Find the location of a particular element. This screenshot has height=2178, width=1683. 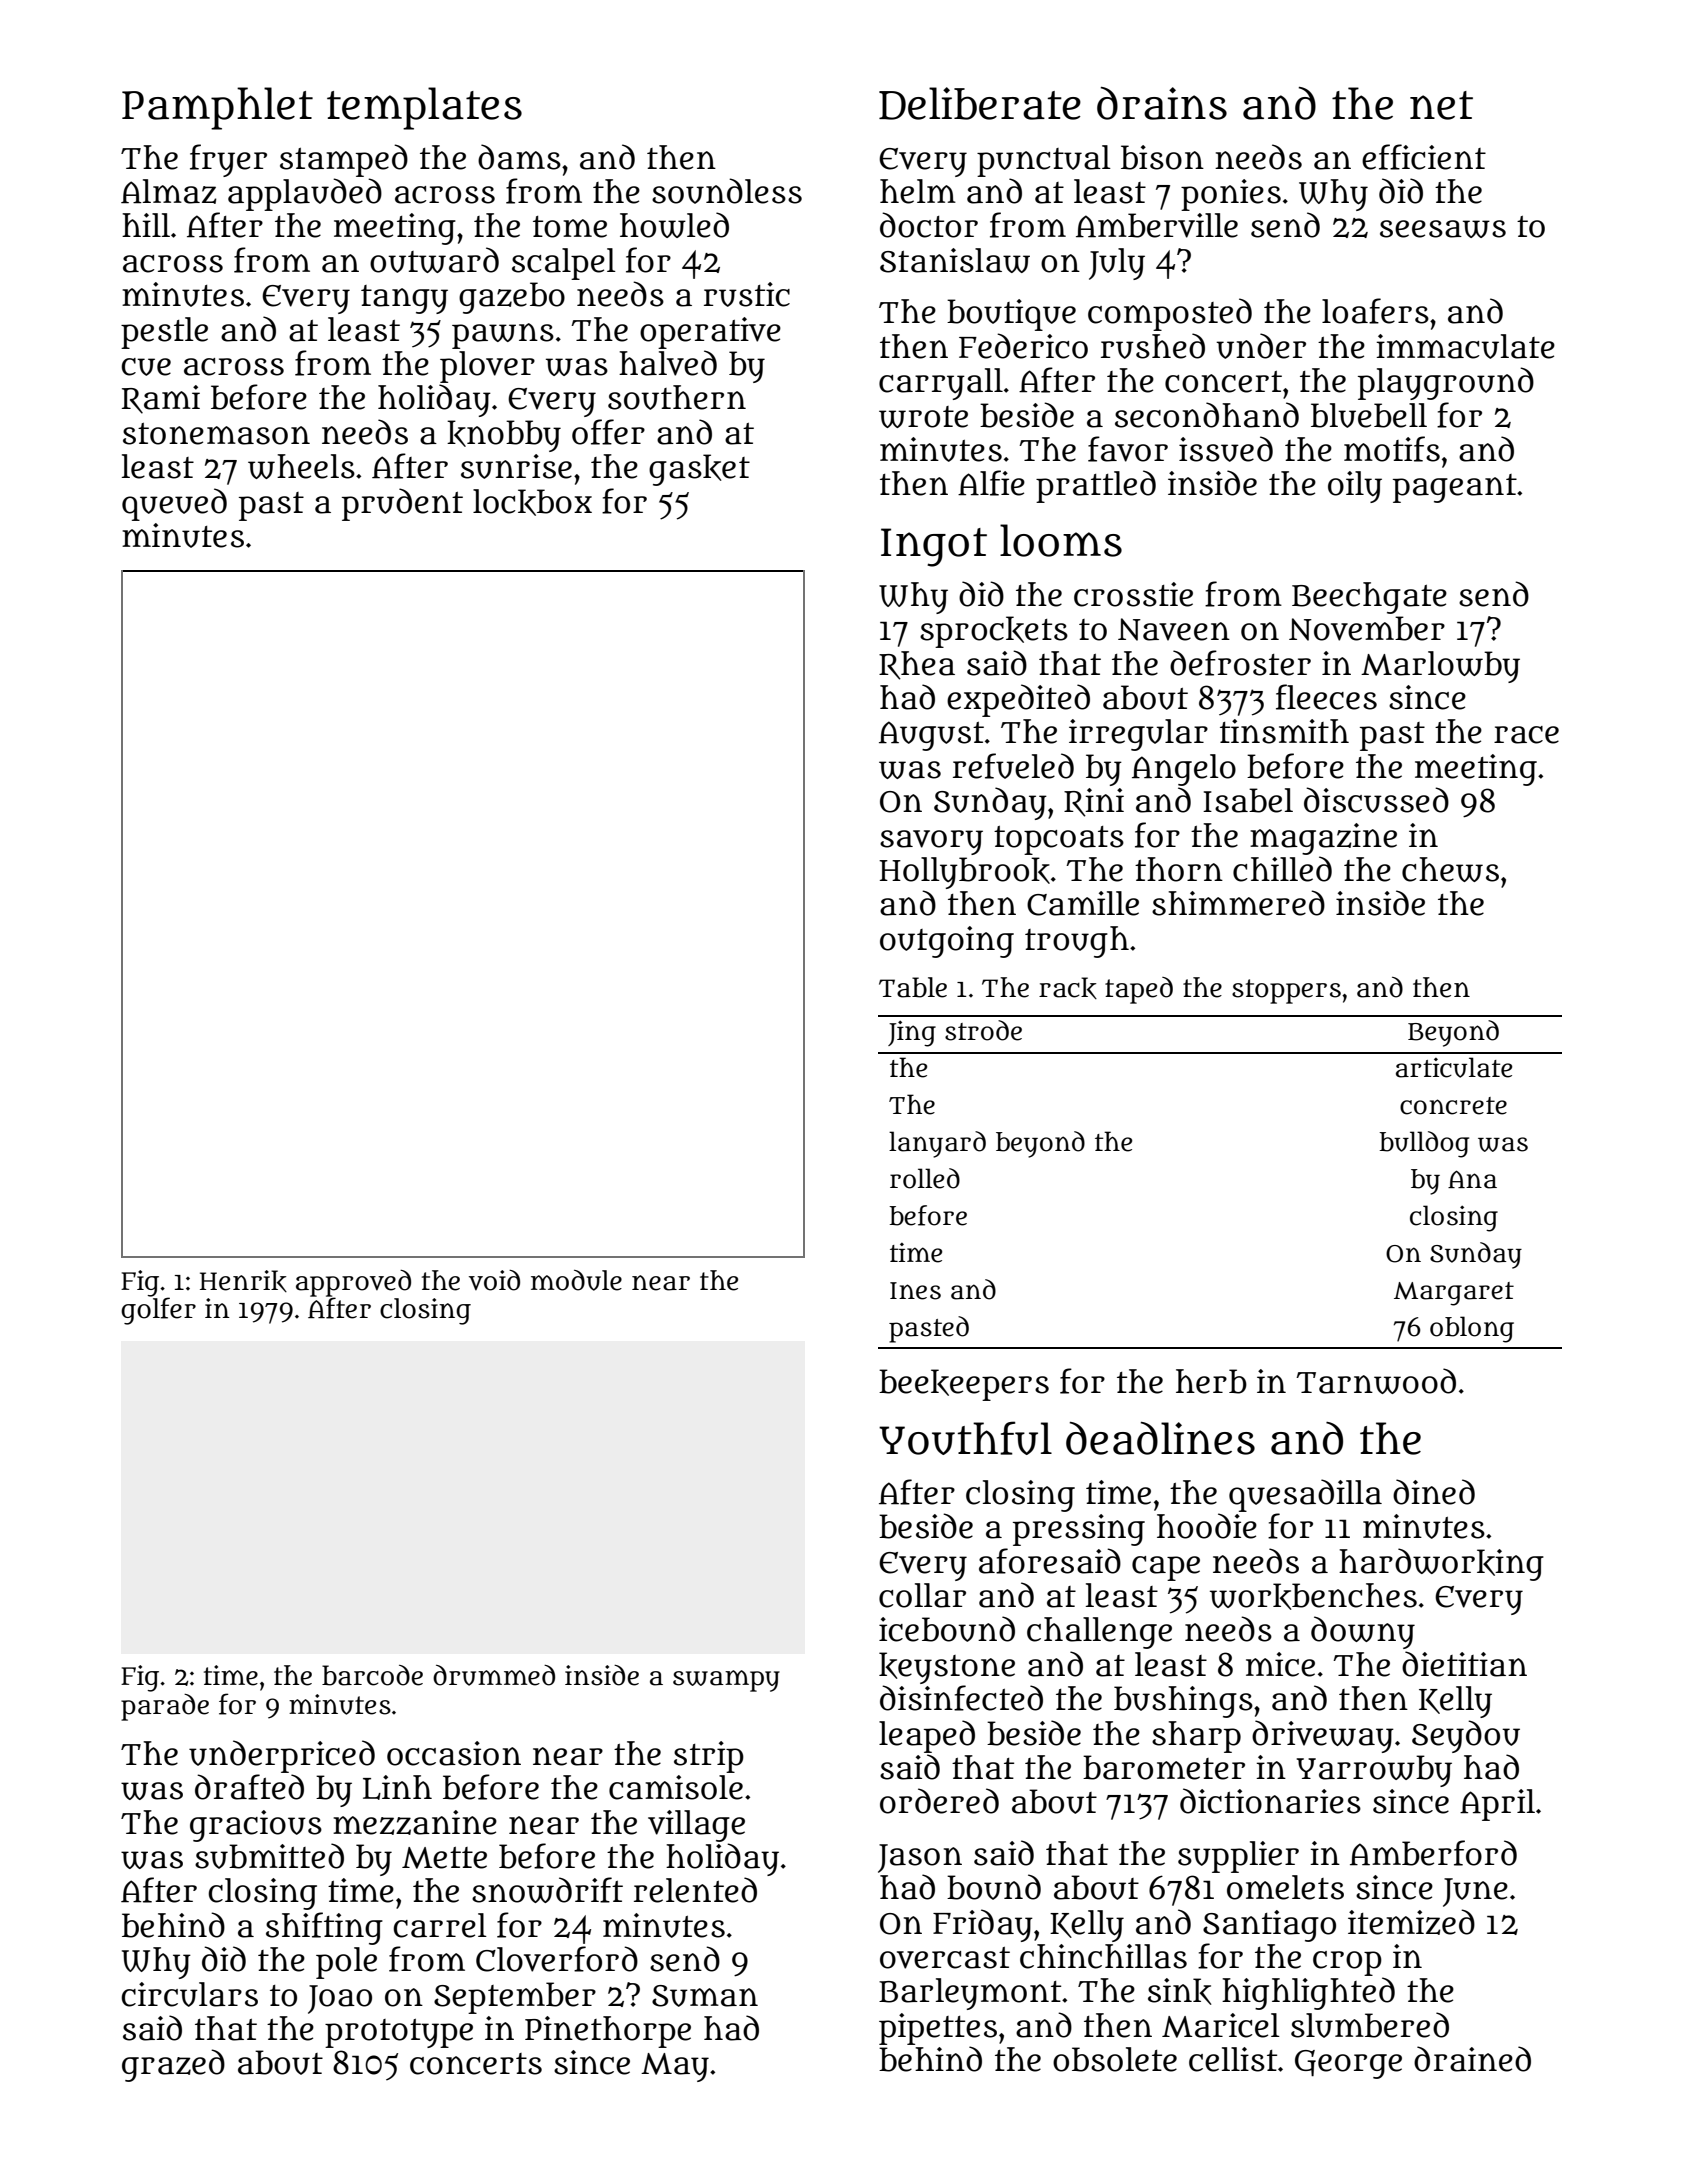

Pamphlet is located at coordinates (217, 108).
